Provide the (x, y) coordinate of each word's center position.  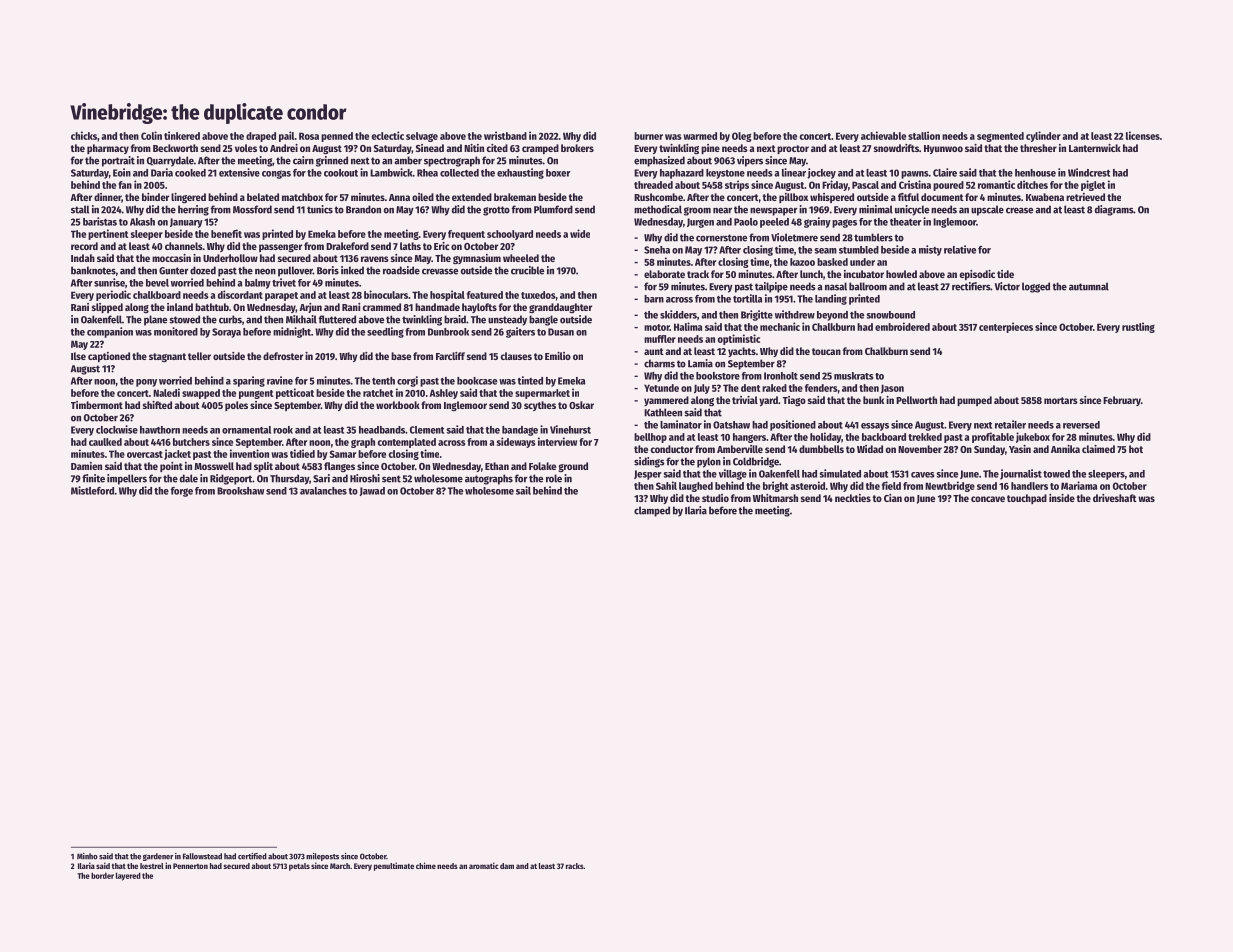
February (1122, 401)
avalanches (323, 491)
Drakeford (347, 246)
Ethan (497, 466)
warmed (700, 136)
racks (574, 866)
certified (252, 856)
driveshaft (1115, 498)
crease (1019, 210)
